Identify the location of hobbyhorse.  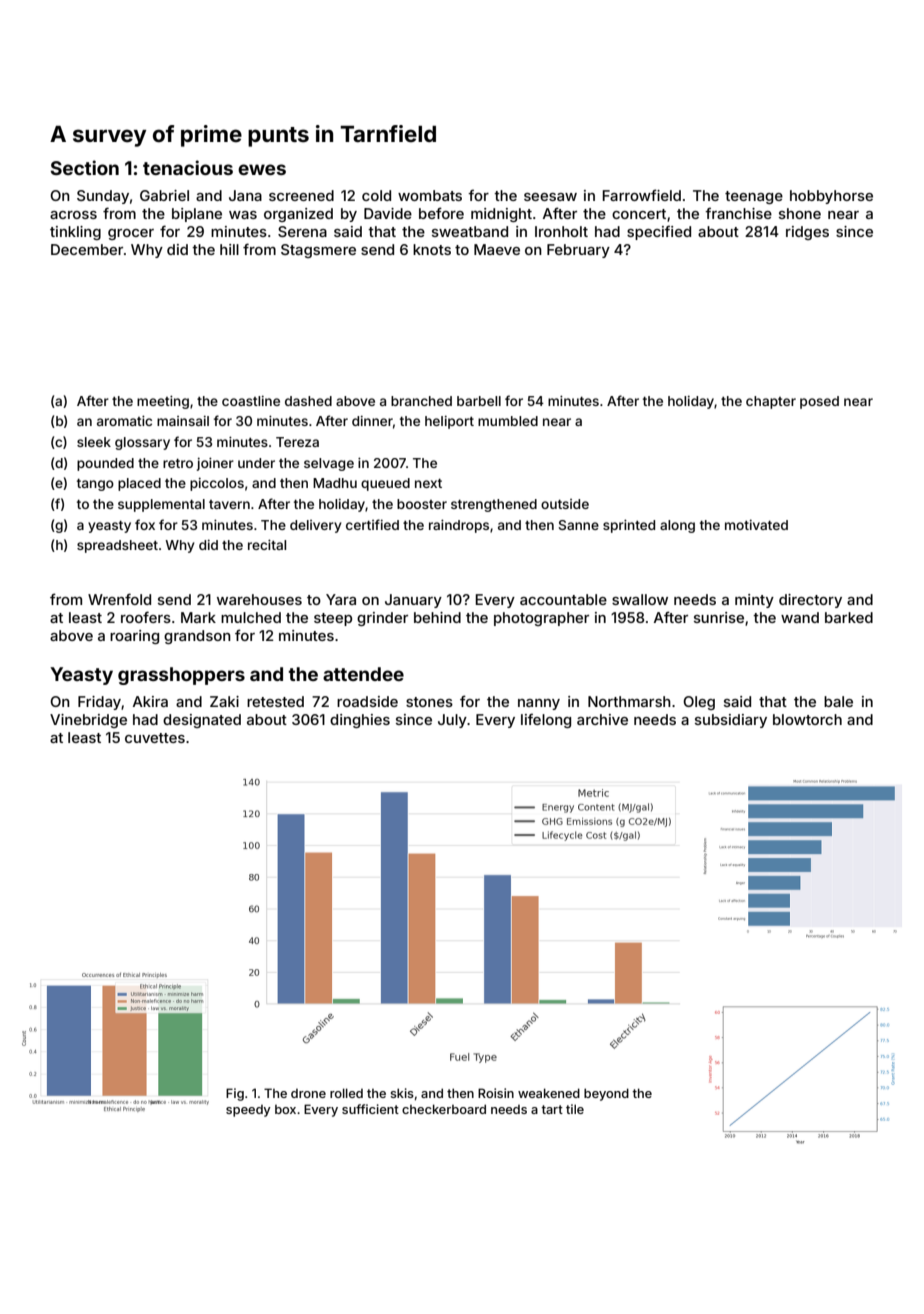
(831, 197).
